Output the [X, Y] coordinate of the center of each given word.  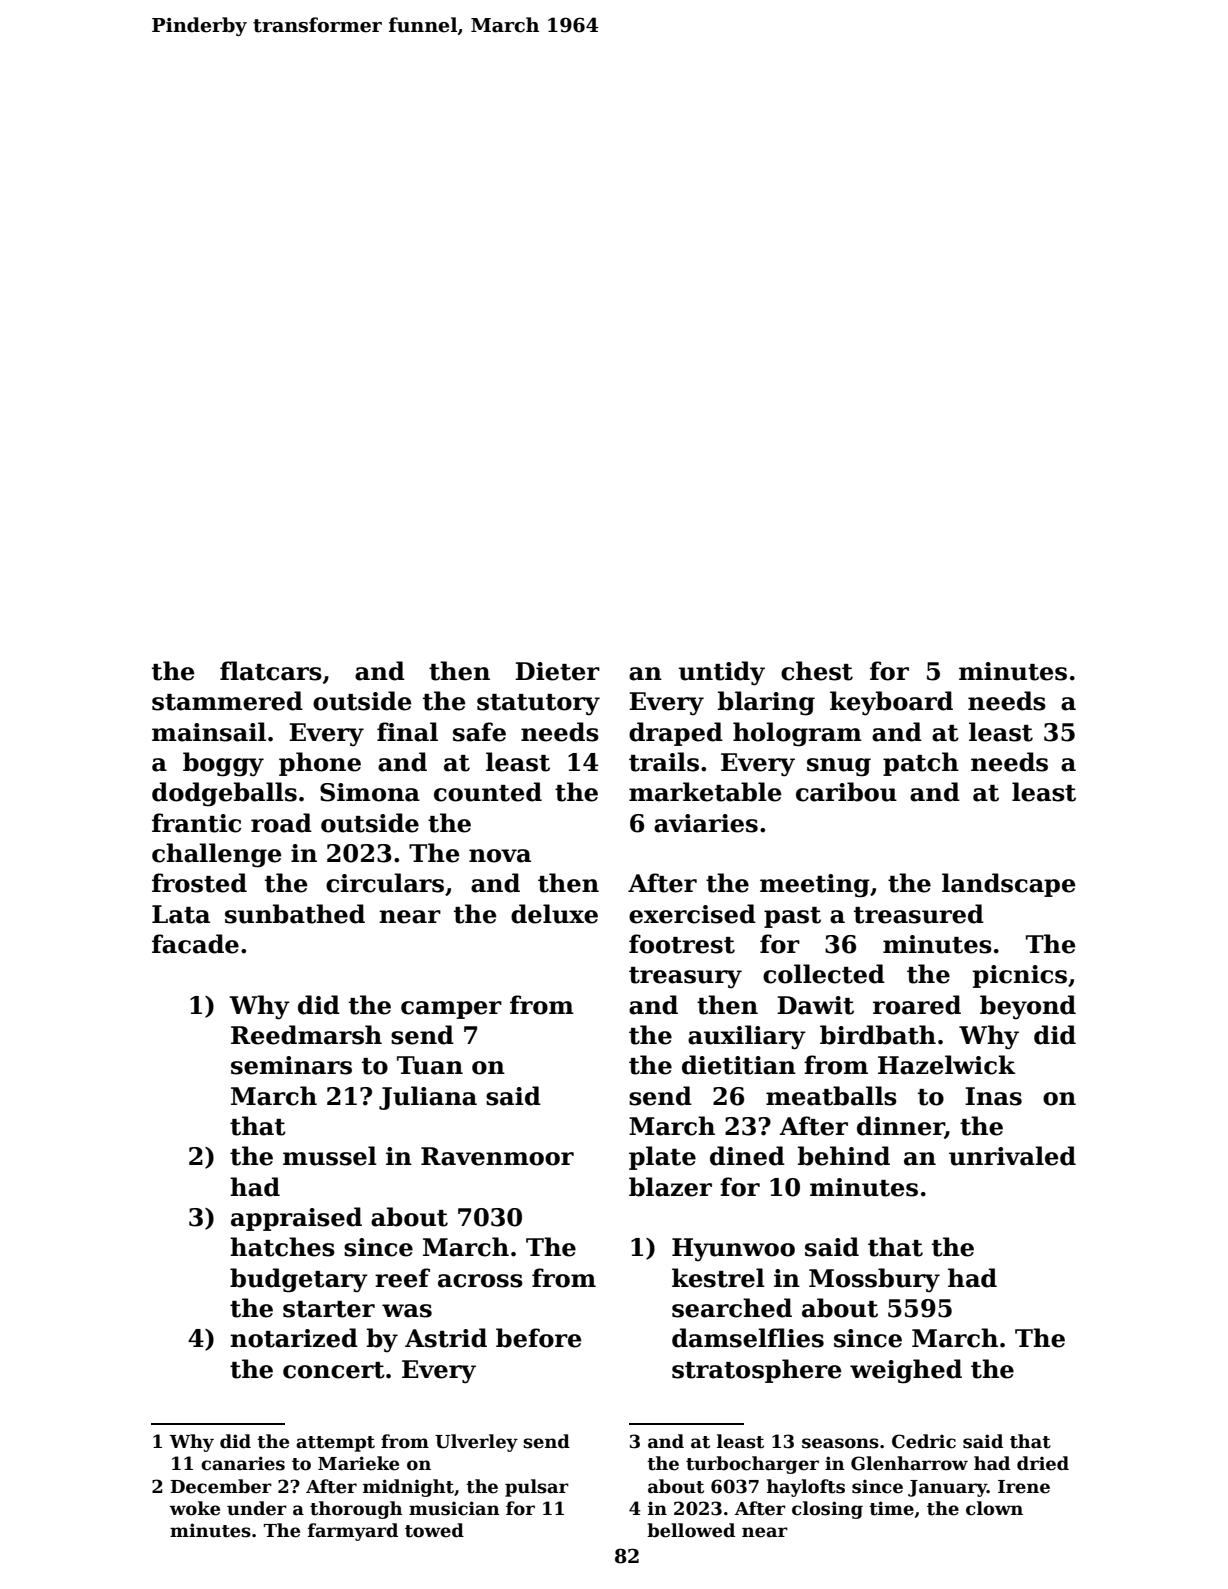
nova [500, 856]
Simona [370, 792]
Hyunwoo [733, 1250]
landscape [1009, 885]
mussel [330, 1156]
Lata [181, 914]
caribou [846, 792]
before [539, 1338]
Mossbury [874, 1280]
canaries [243, 1463]
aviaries [706, 823]
